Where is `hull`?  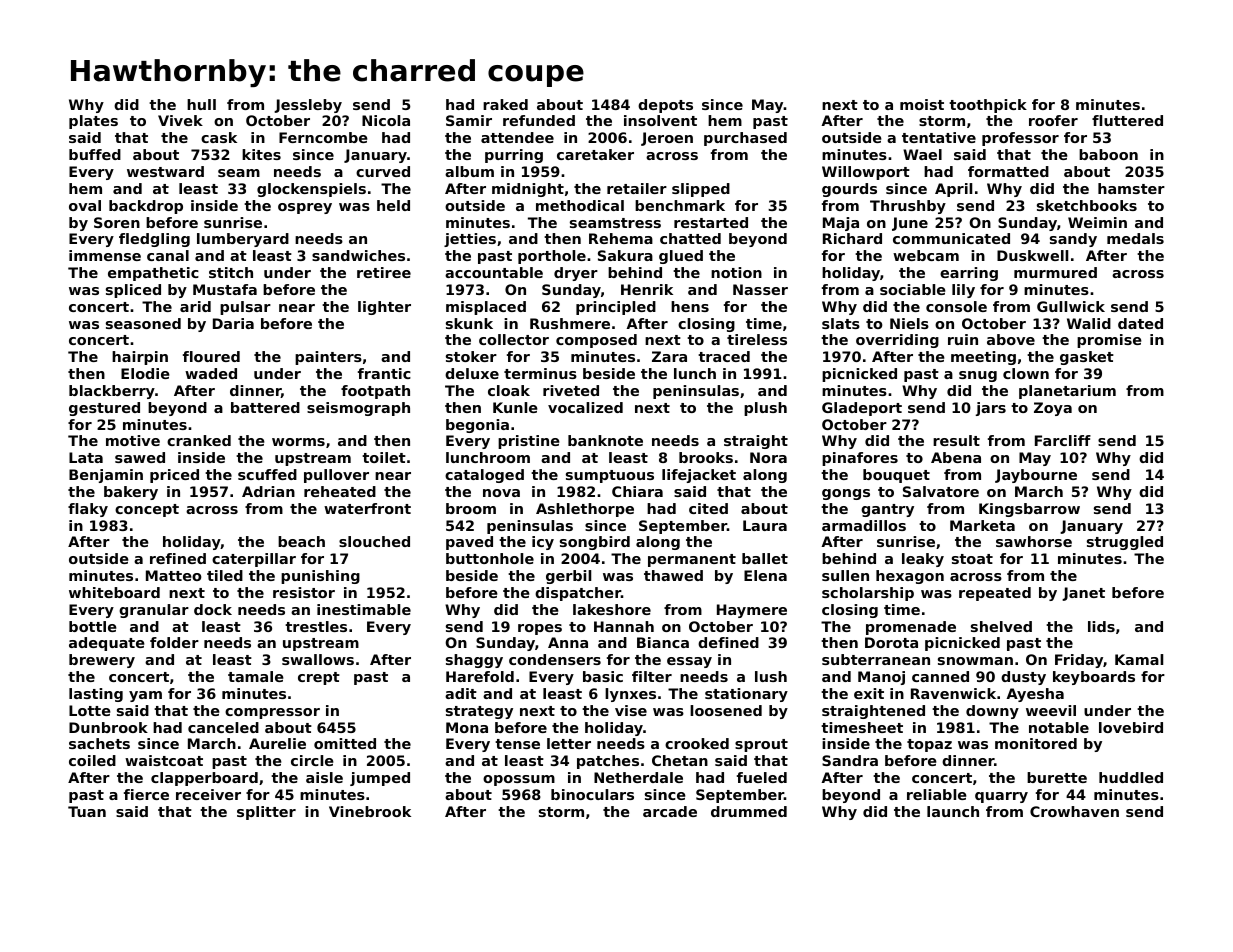
hull is located at coordinates (201, 104).
